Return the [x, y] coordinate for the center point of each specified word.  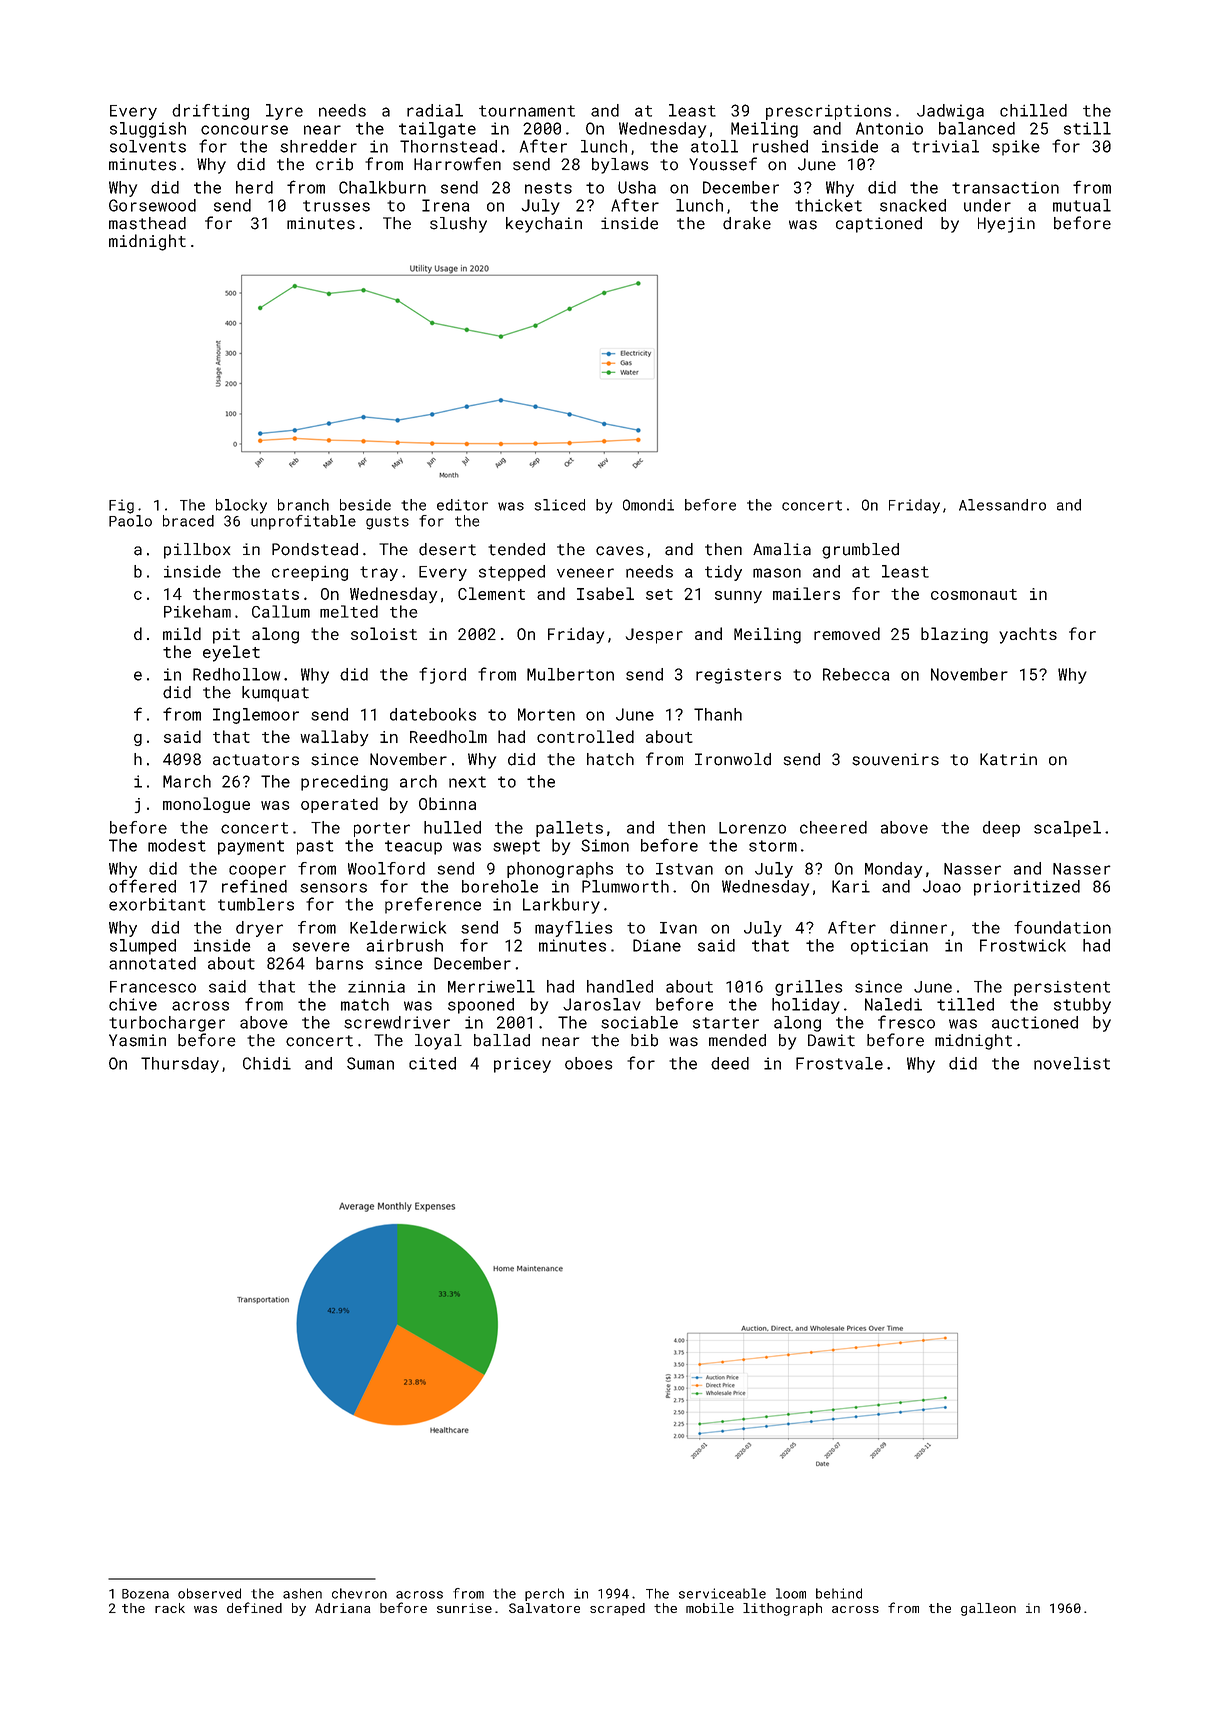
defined [254, 1607]
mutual [1082, 205]
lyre [284, 112]
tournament [527, 111]
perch [544, 1594]
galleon [988, 1609]
